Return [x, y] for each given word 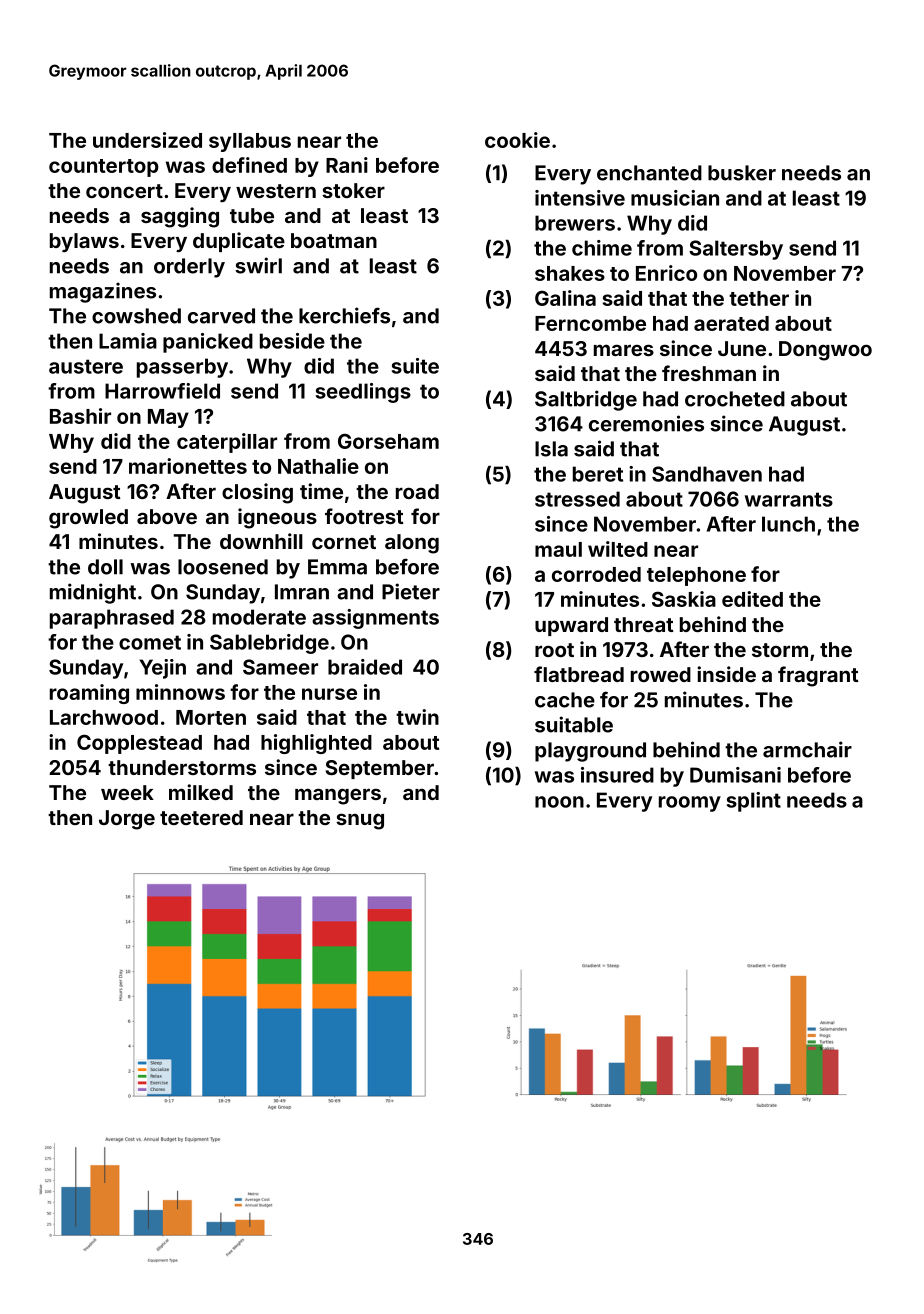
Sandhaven [707, 474]
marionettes [188, 466]
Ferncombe [590, 323]
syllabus [250, 142]
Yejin [162, 669]
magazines [103, 292]
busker [742, 173]
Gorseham [388, 441]
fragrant [818, 676]
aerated [731, 323]
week [127, 792]
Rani [347, 165]
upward [571, 626]
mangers [338, 796]
